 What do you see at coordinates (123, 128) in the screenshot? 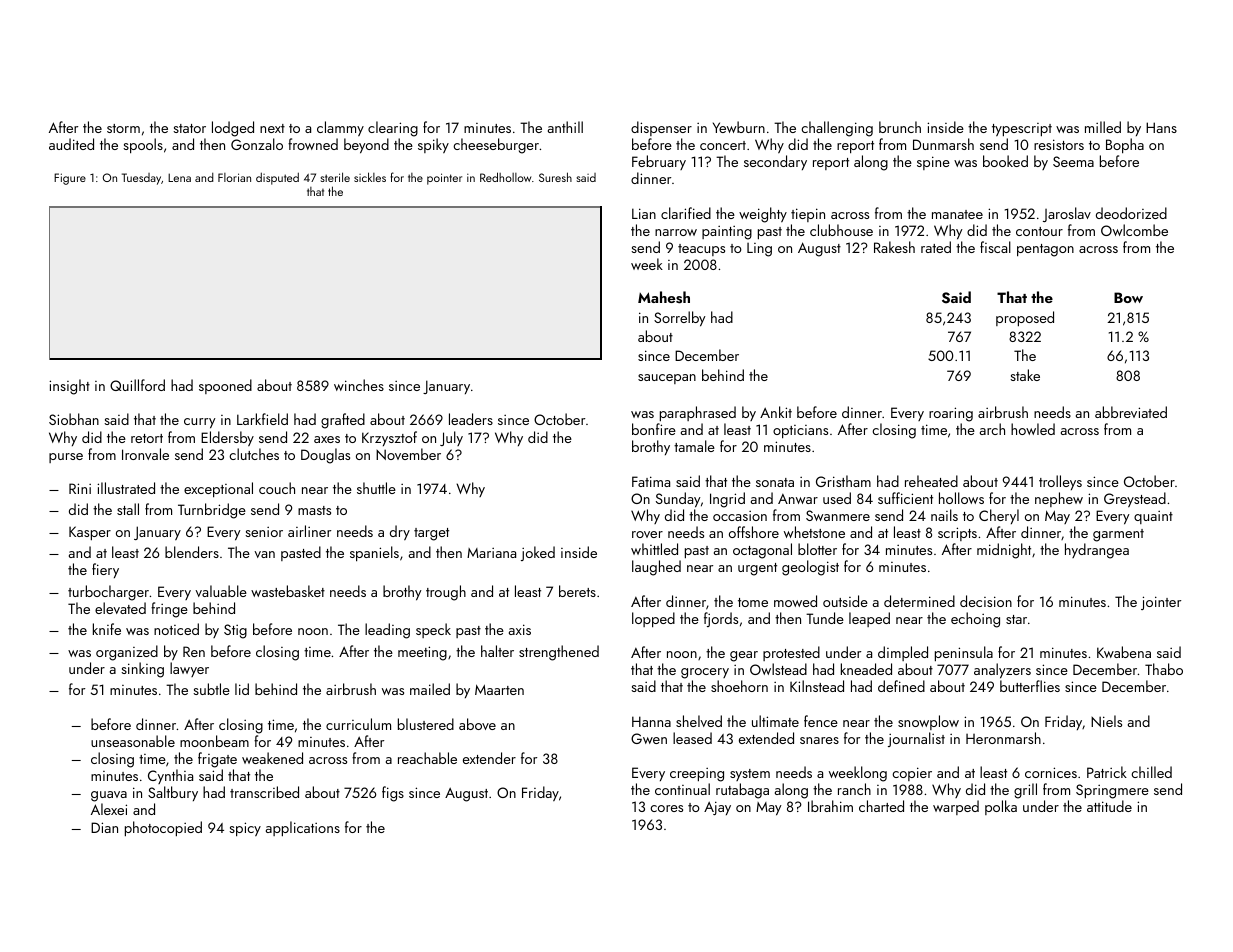
I see `storm` at bounding box center [123, 128].
